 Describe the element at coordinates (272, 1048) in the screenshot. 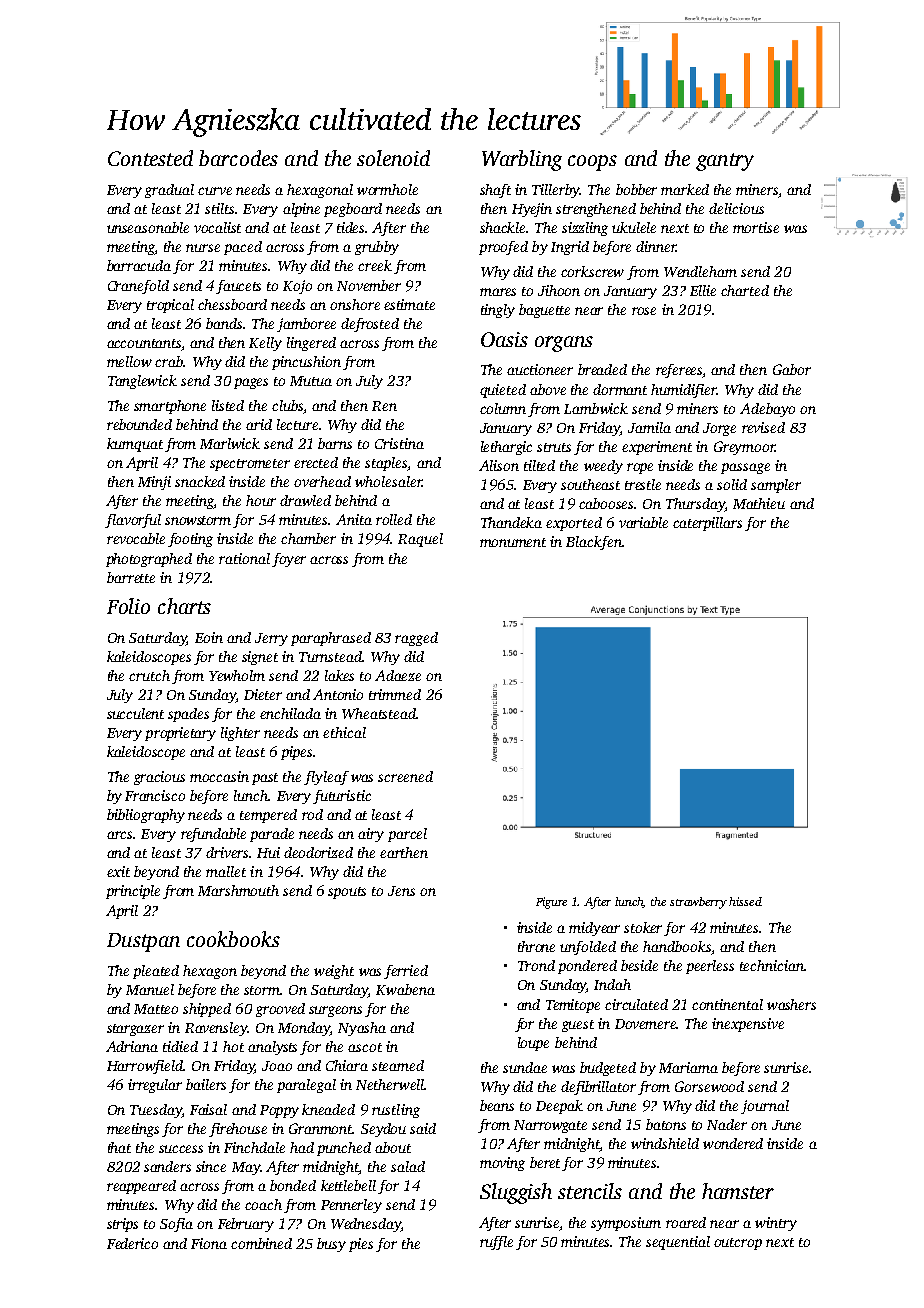

I see `analysts` at that location.
